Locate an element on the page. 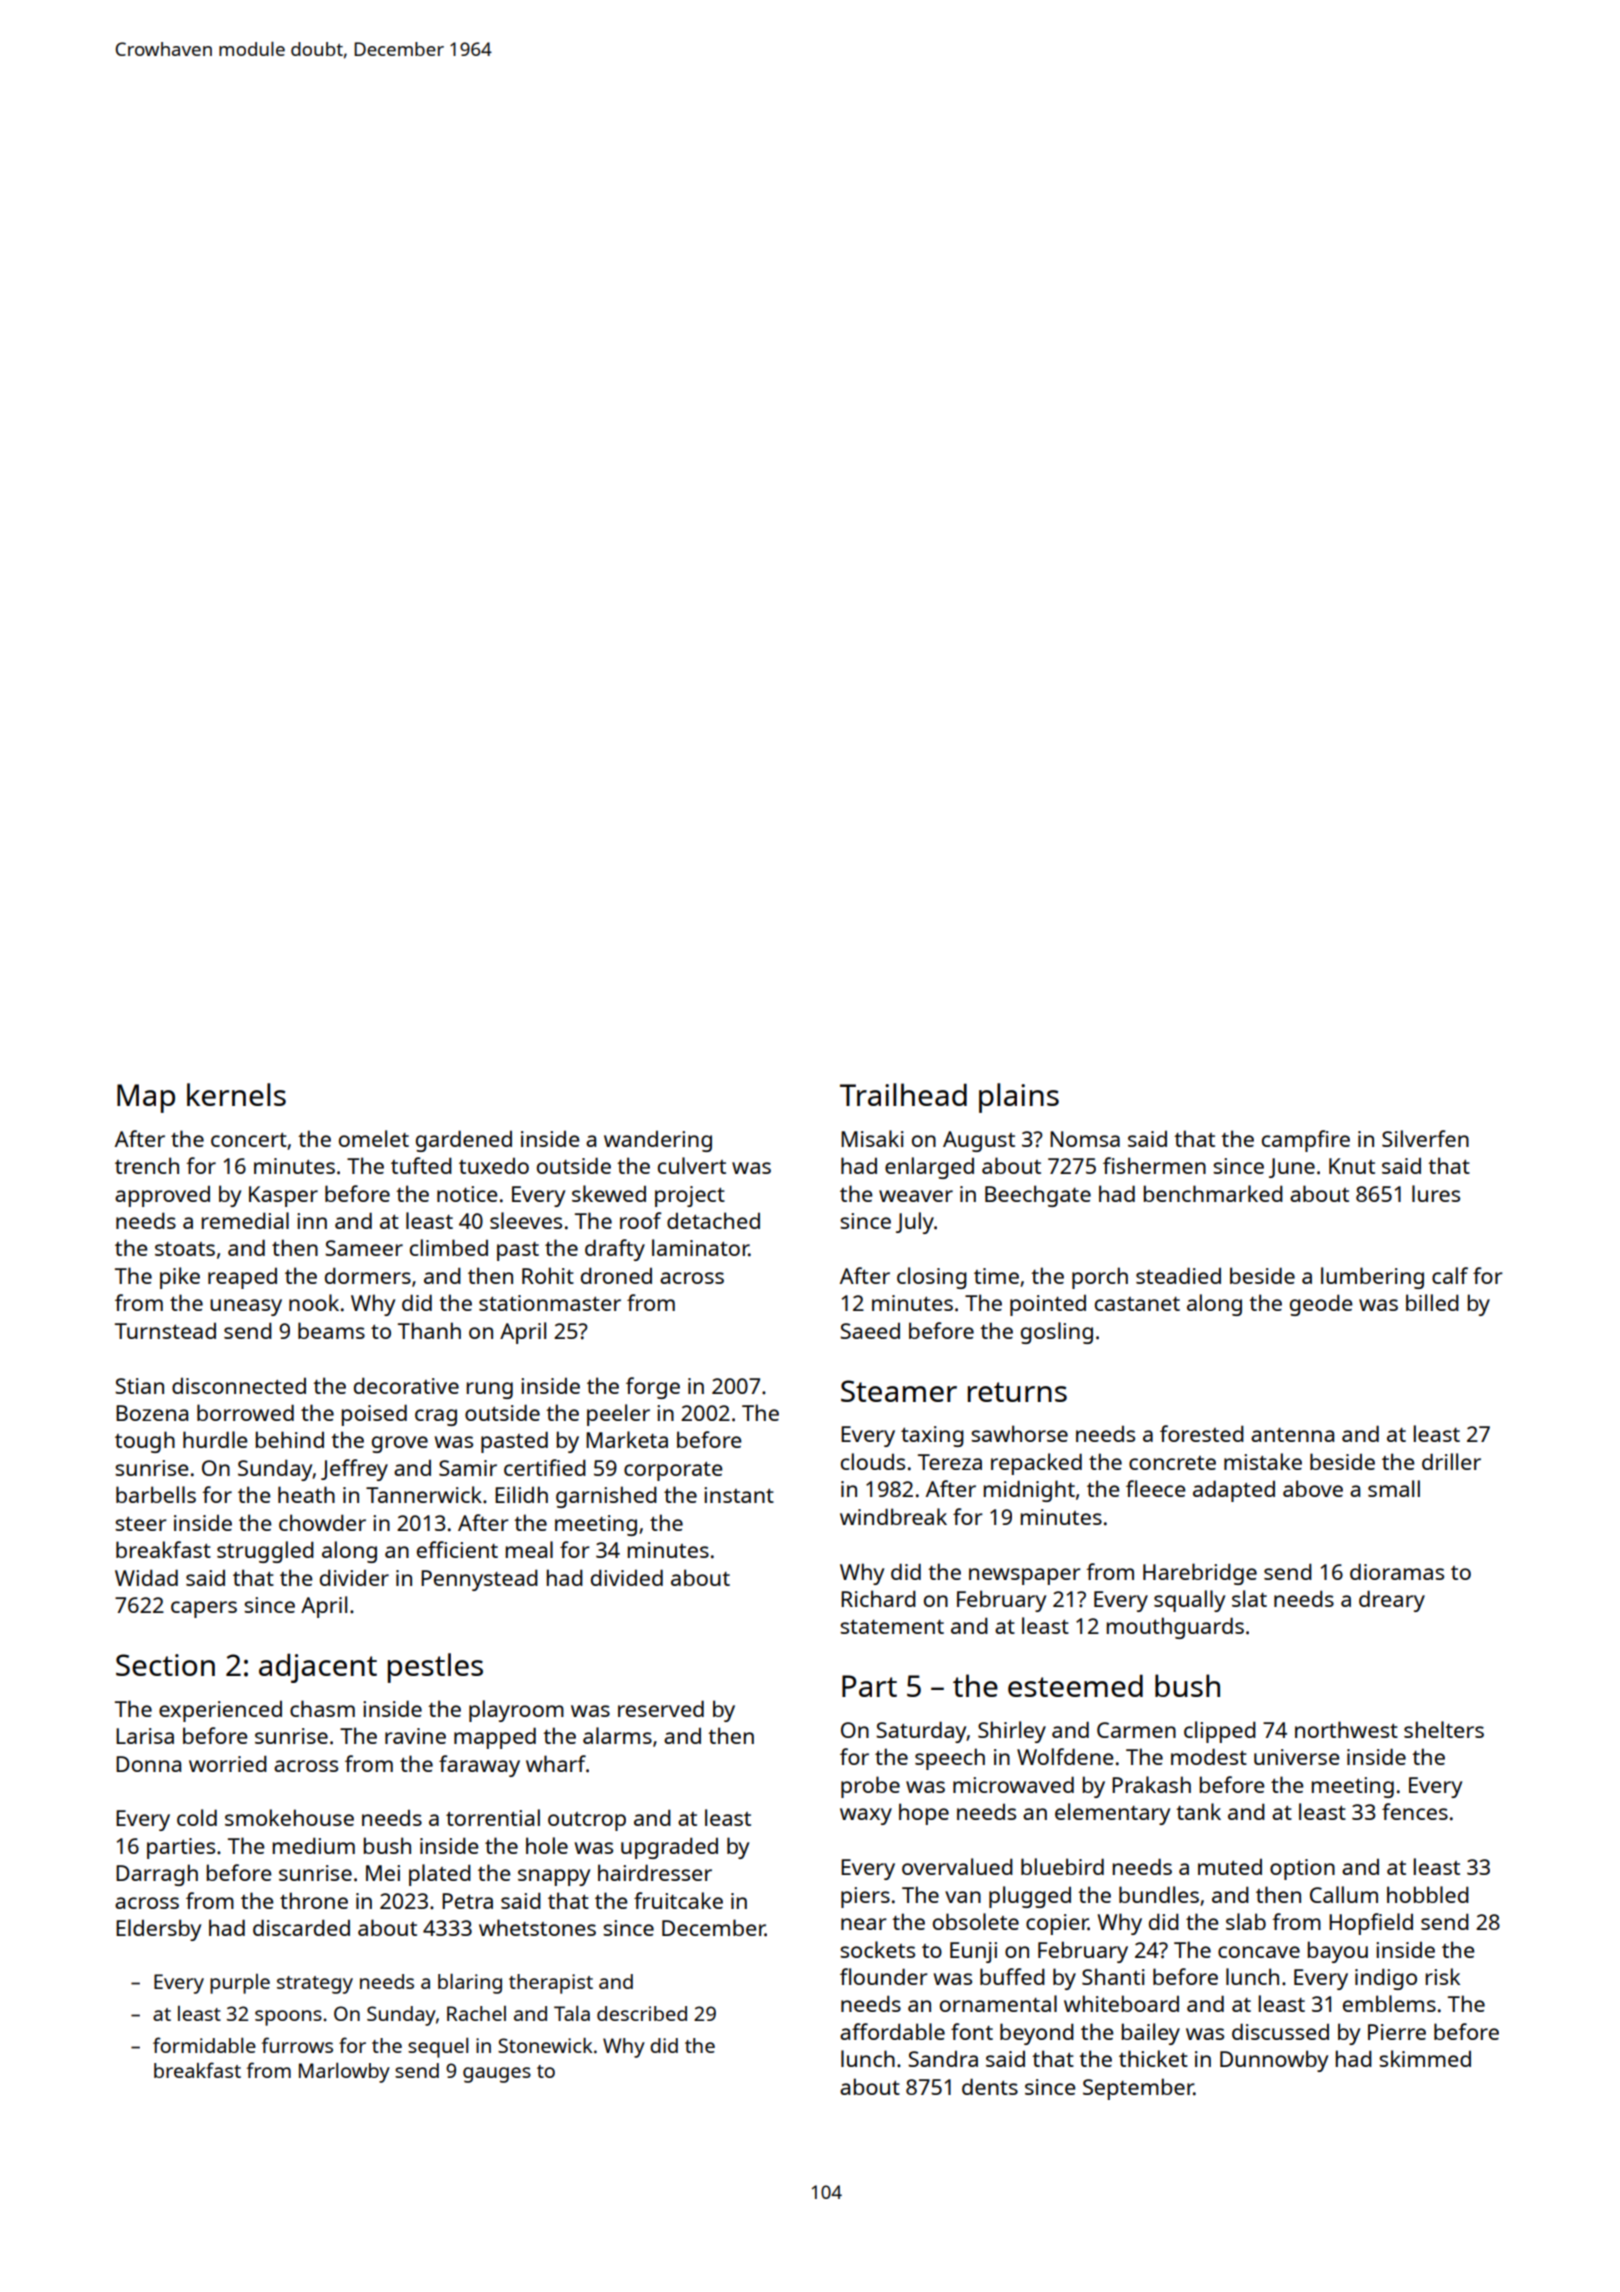 The width and height of the image is (1620, 2292). elementary is located at coordinates (1112, 1814).
